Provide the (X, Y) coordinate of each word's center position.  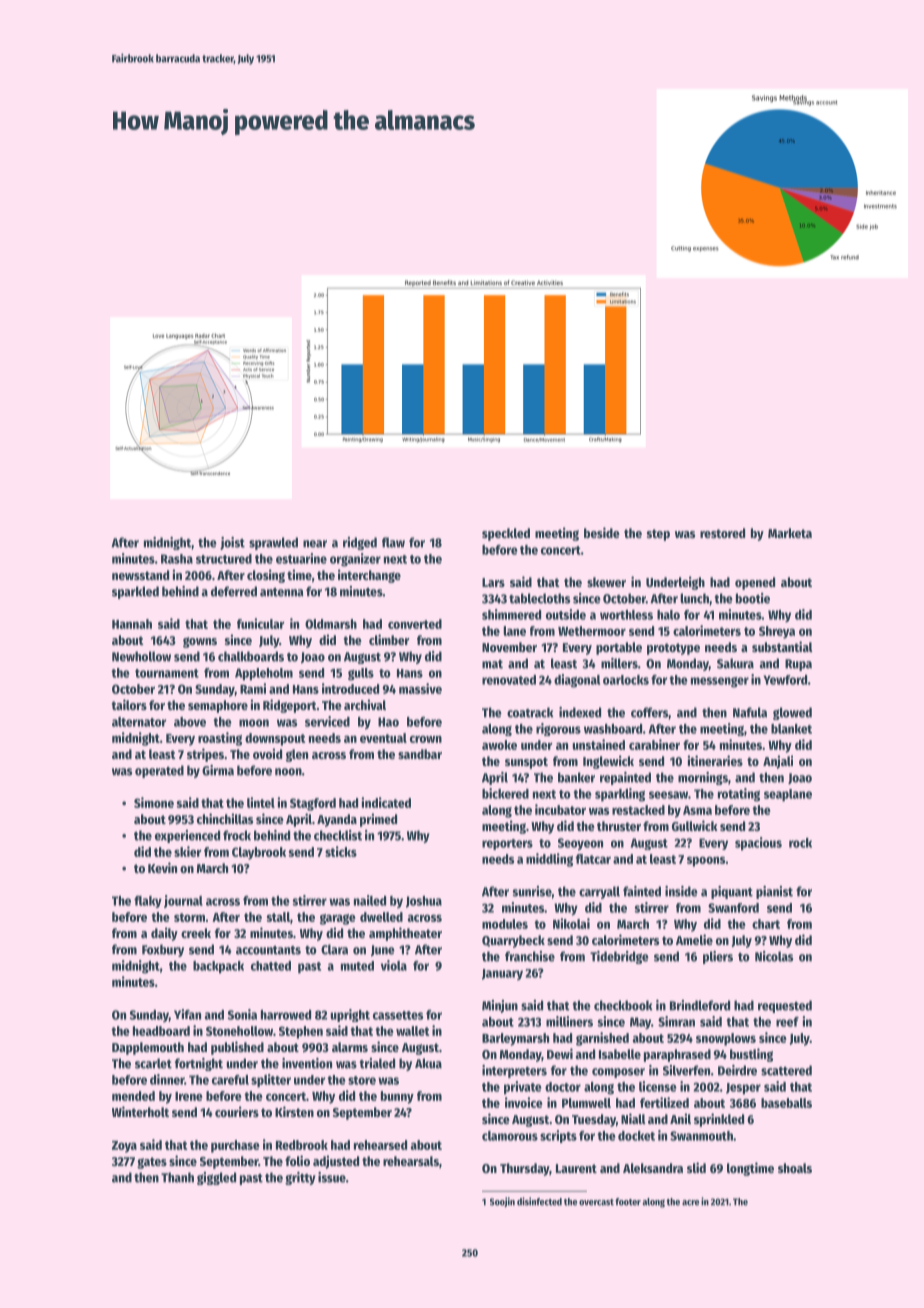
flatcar (593, 859)
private (523, 1088)
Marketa (790, 533)
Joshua (424, 902)
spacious (758, 844)
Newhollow (141, 656)
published (237, 1048)
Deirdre (737, 1070)
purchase (235, 1146)
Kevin (162, 867)
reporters (507, 844)
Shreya (777, 632)
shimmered (511, 614)
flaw (393, 542)
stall (278, 917)
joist (232, 543)
